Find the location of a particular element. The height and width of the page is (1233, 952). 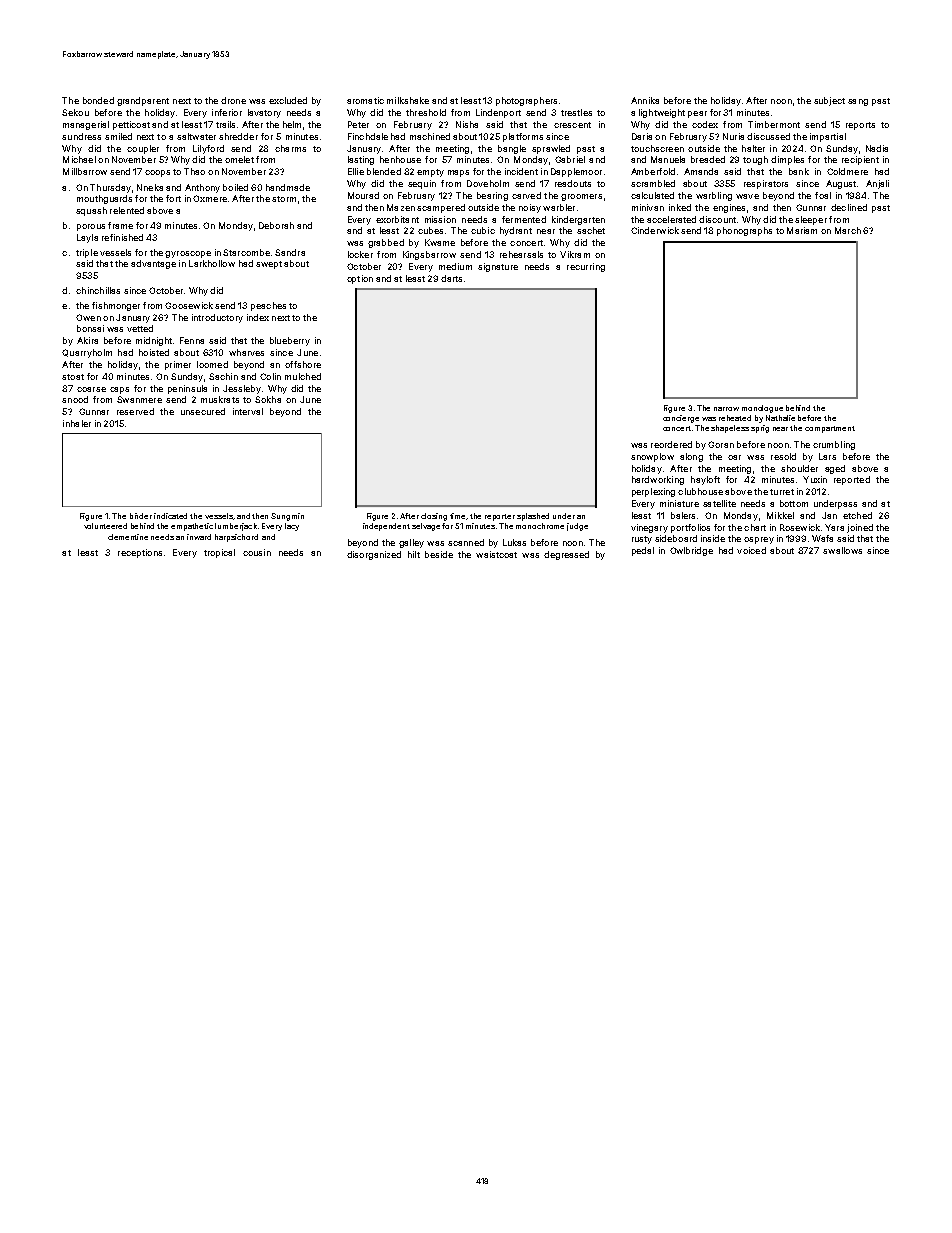

coupler is located at coordinates (143, 149).
